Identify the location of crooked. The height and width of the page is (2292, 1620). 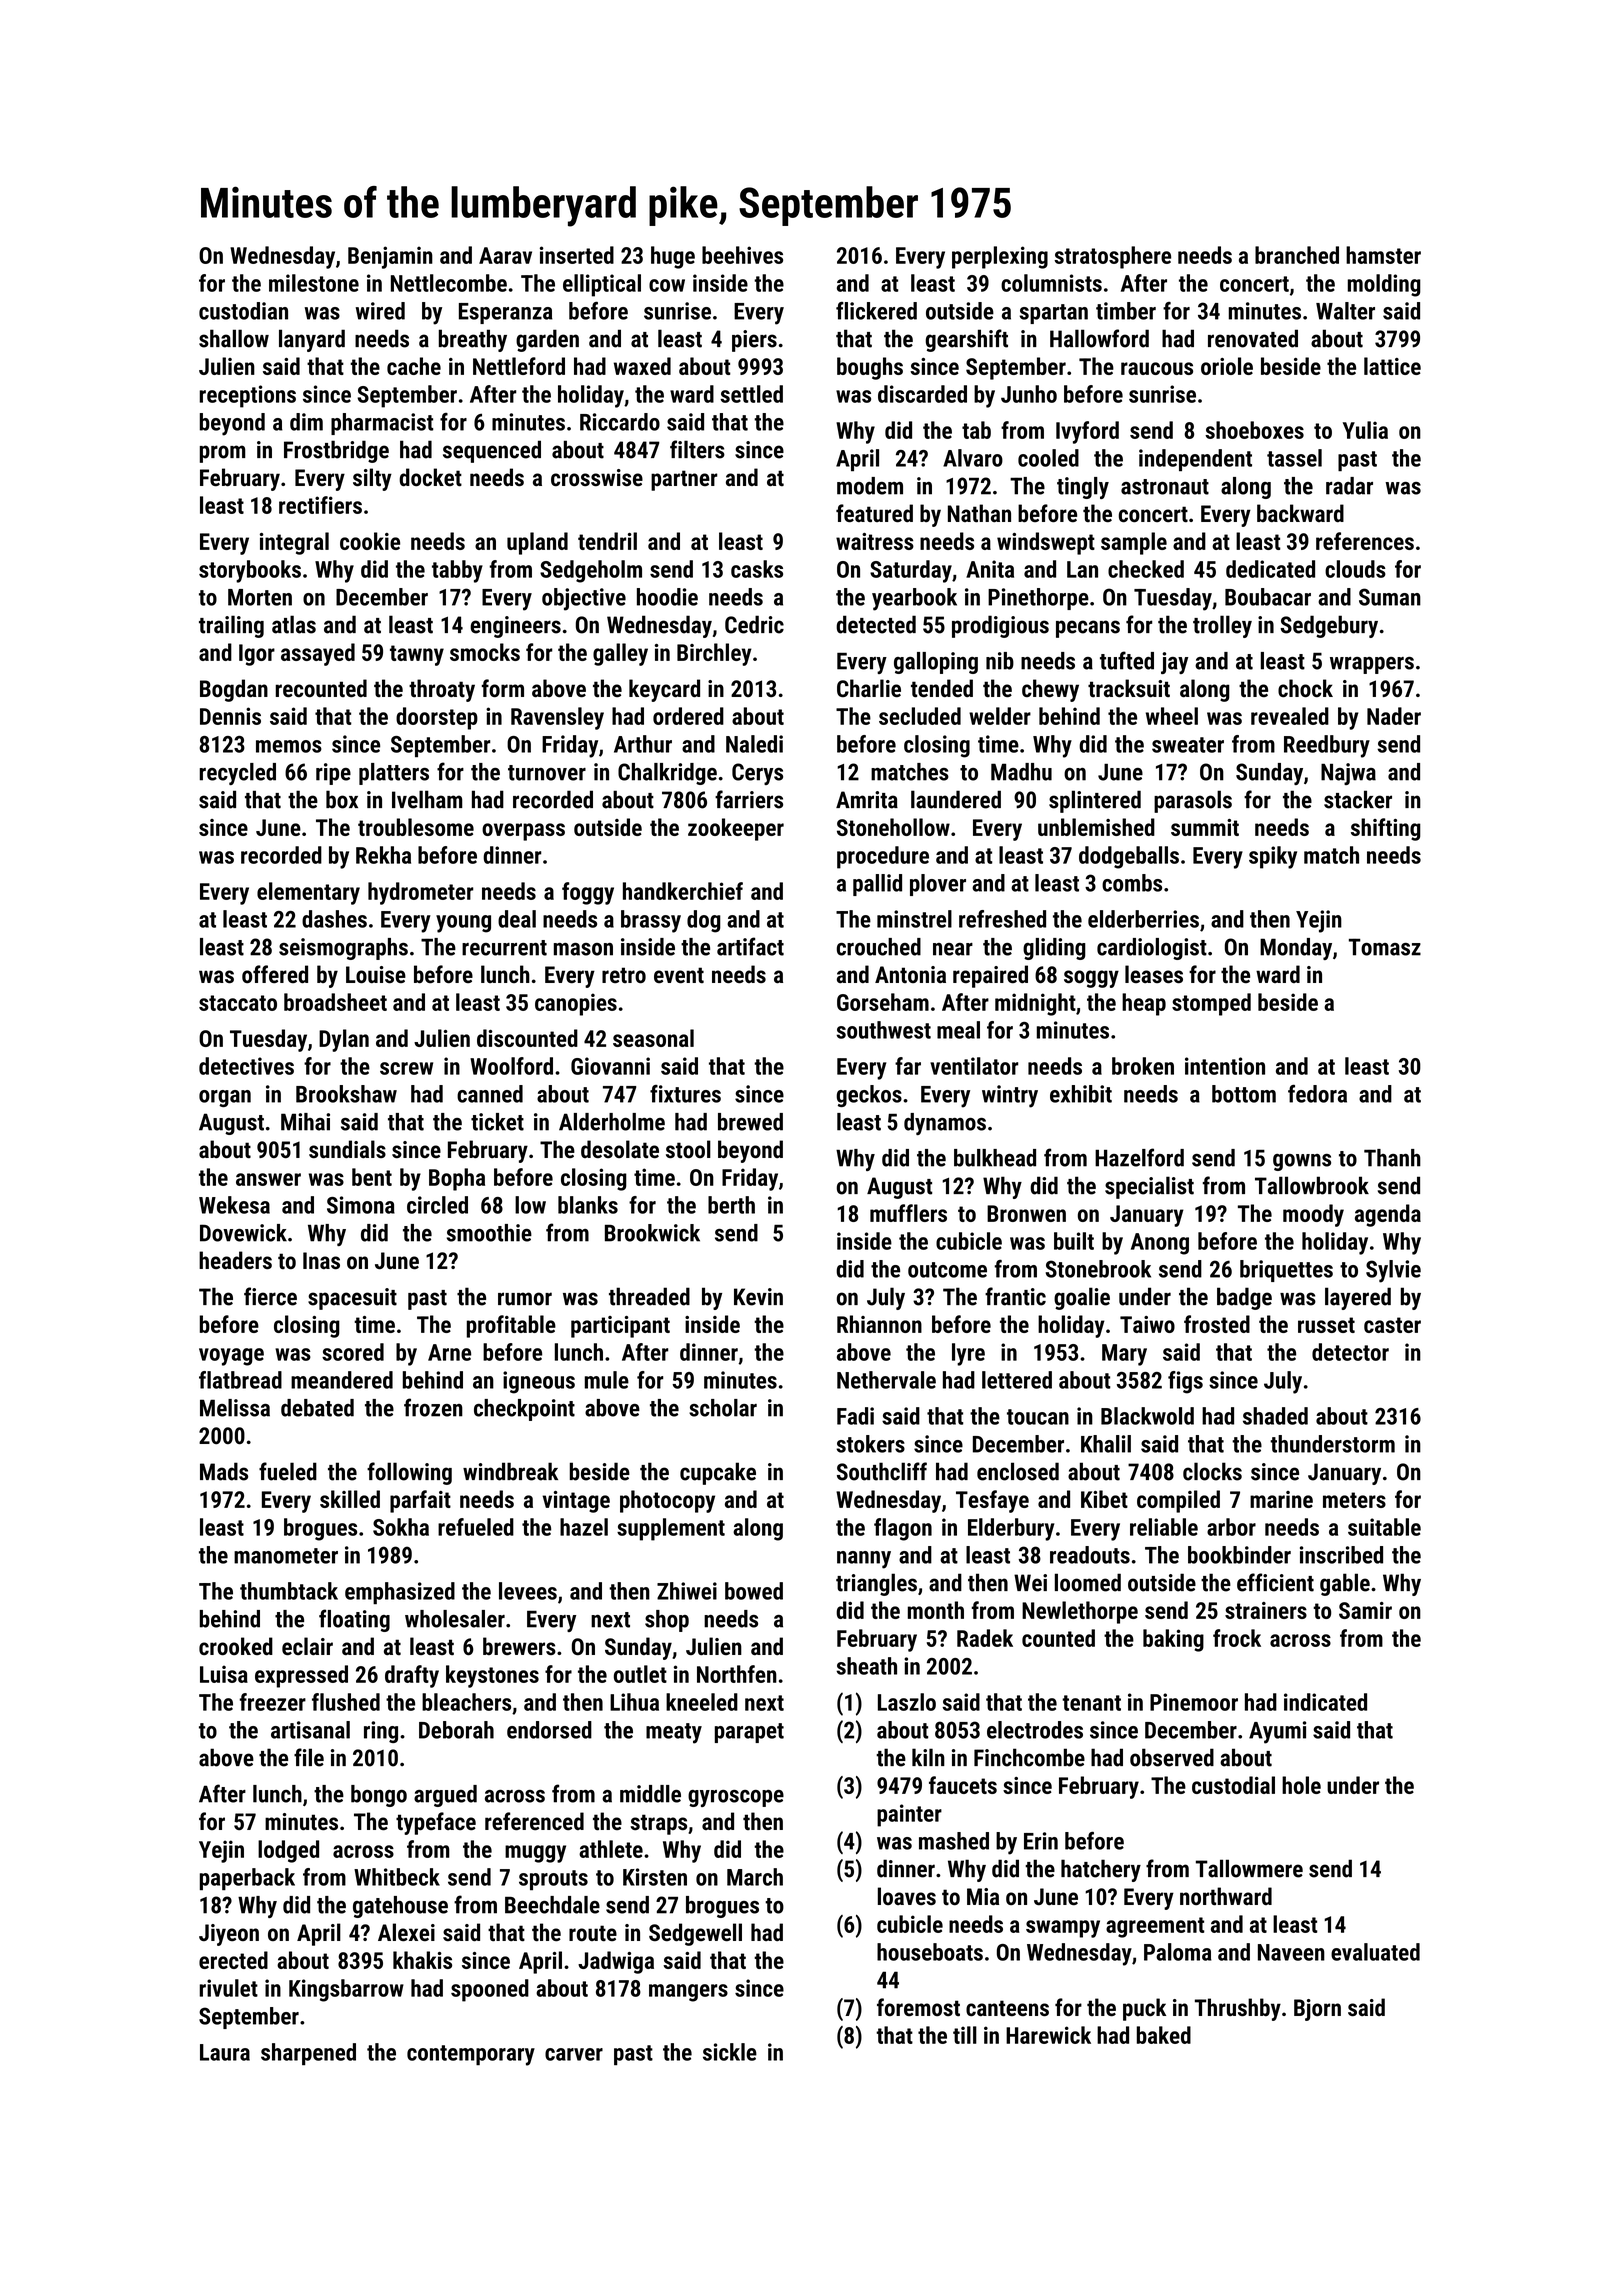
(236, 1646).
